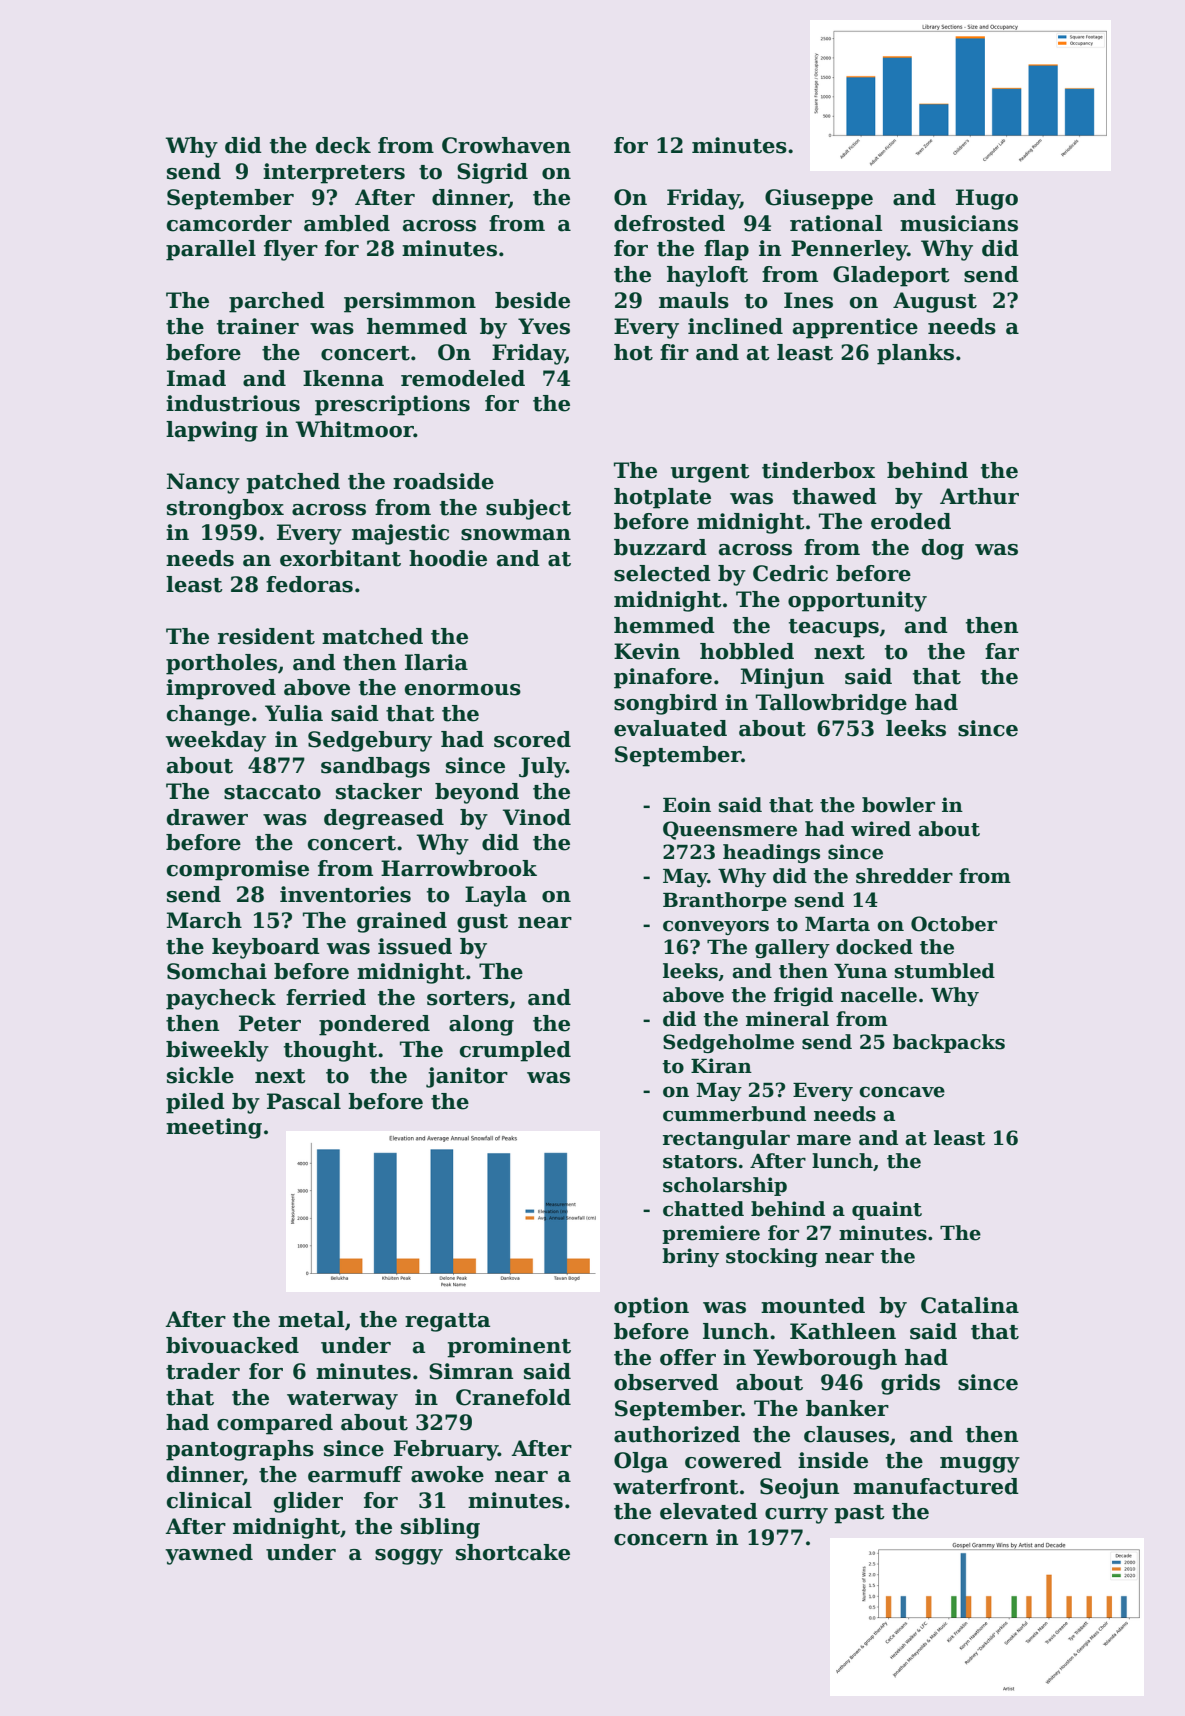  What do you see at coordinates (211, 250) in the screenshot?
I see `parallel` at bounding box center [211, 250].
